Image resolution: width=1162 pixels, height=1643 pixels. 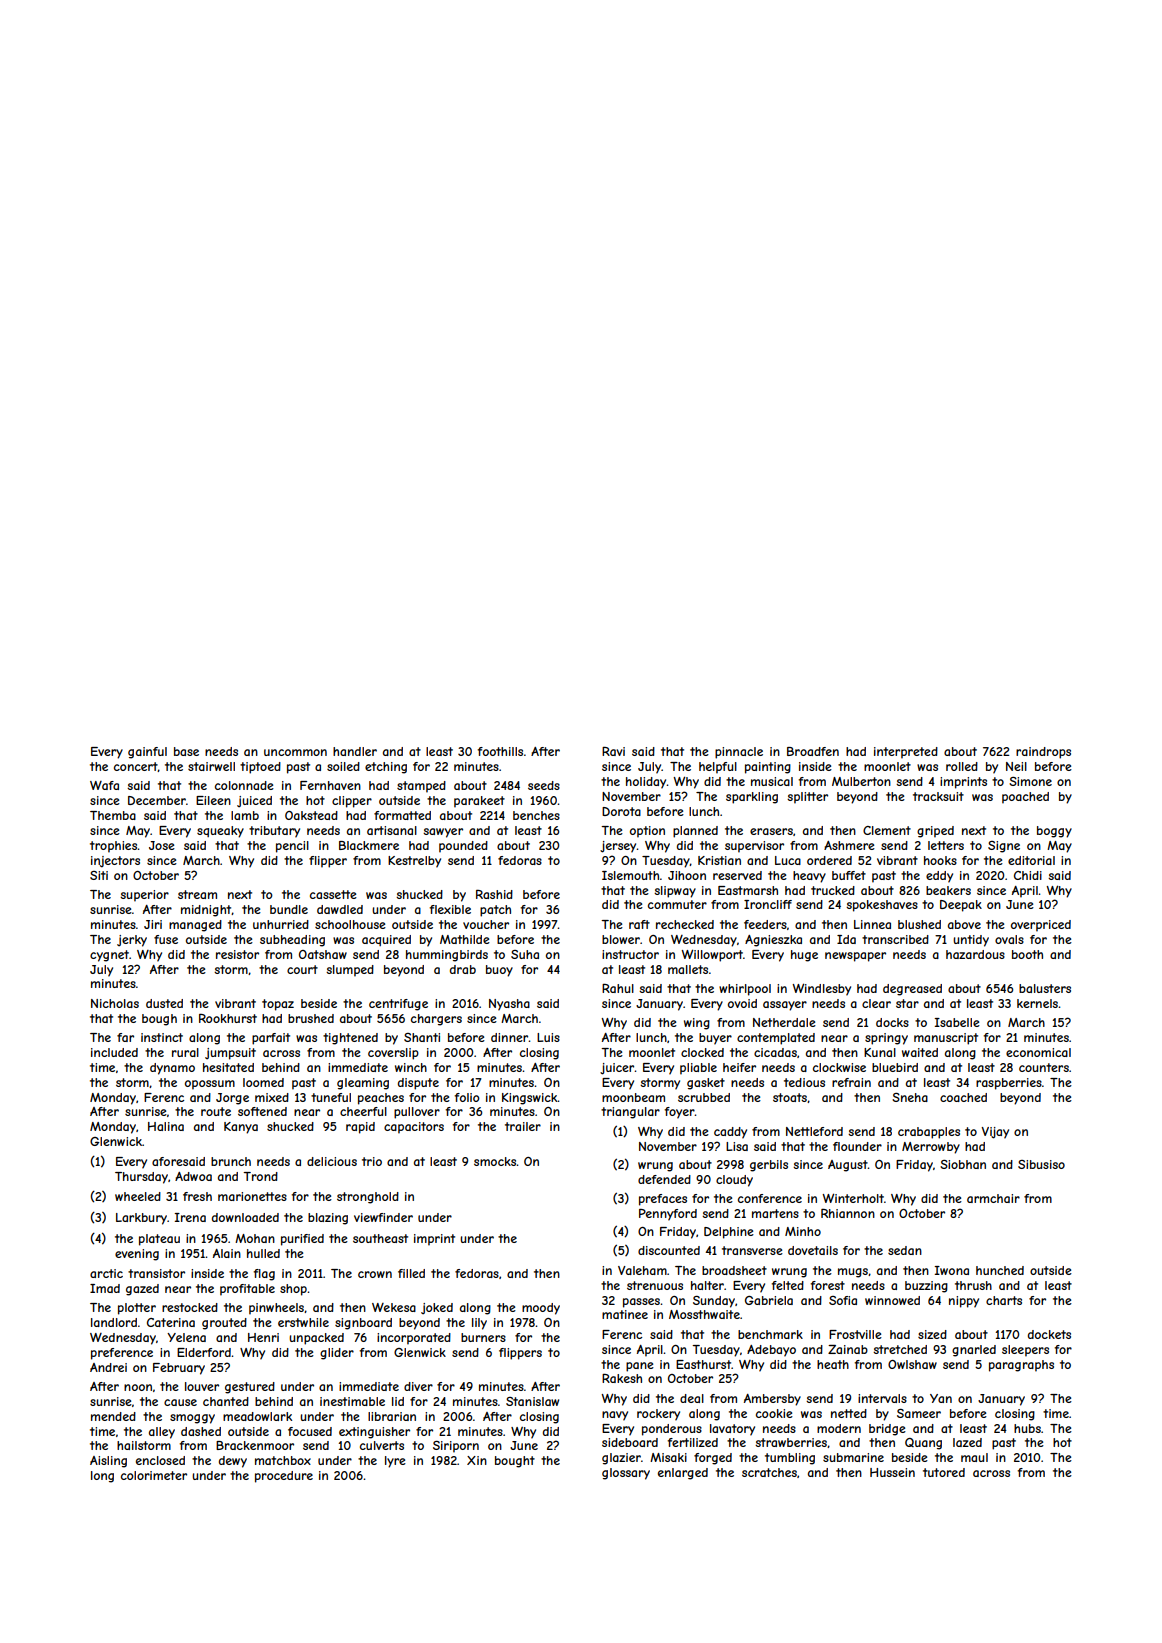 I want to click on dusted, so click(x=164, y=1003).
